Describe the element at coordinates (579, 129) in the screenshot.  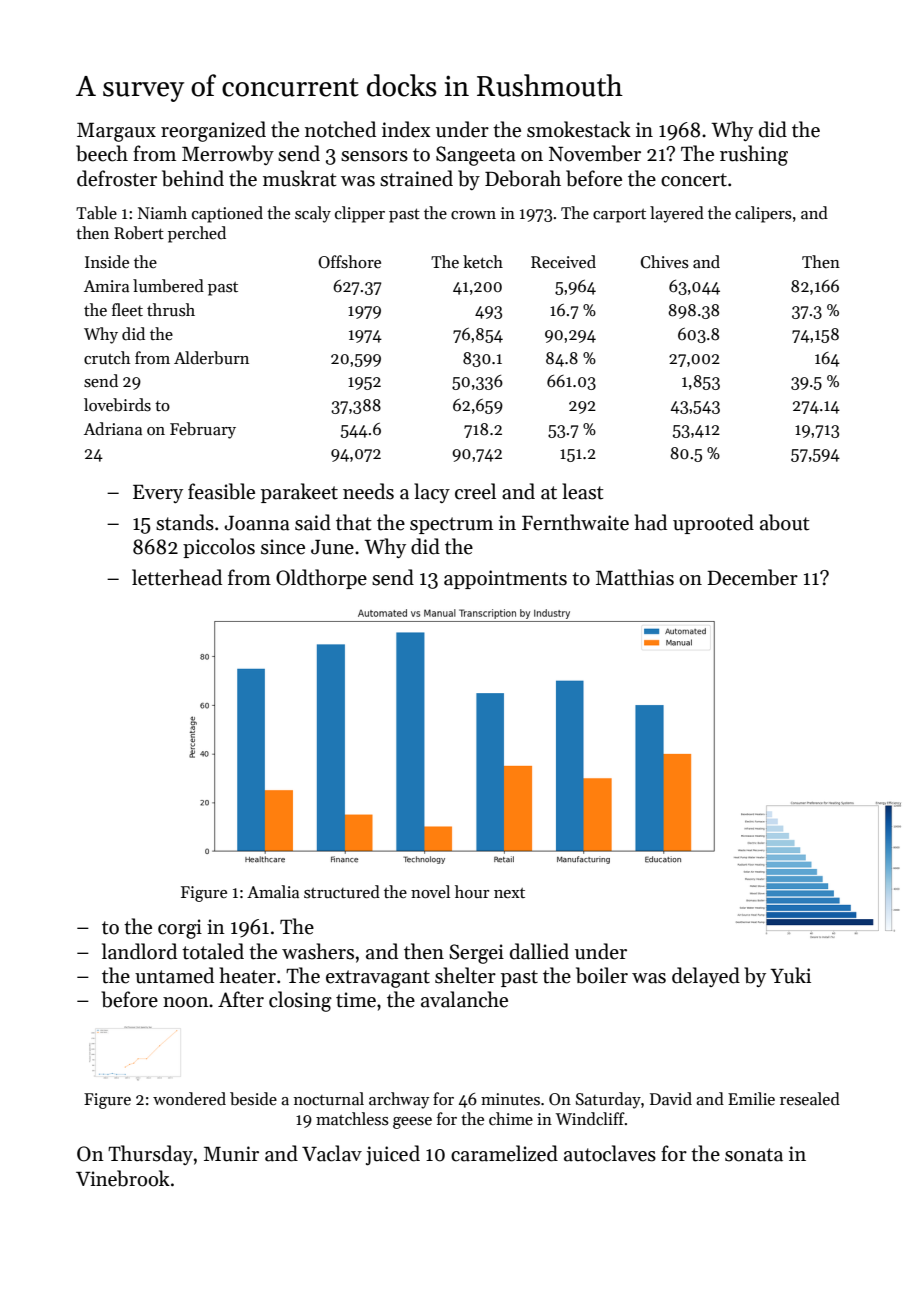
I see `smokestack` at that location.
